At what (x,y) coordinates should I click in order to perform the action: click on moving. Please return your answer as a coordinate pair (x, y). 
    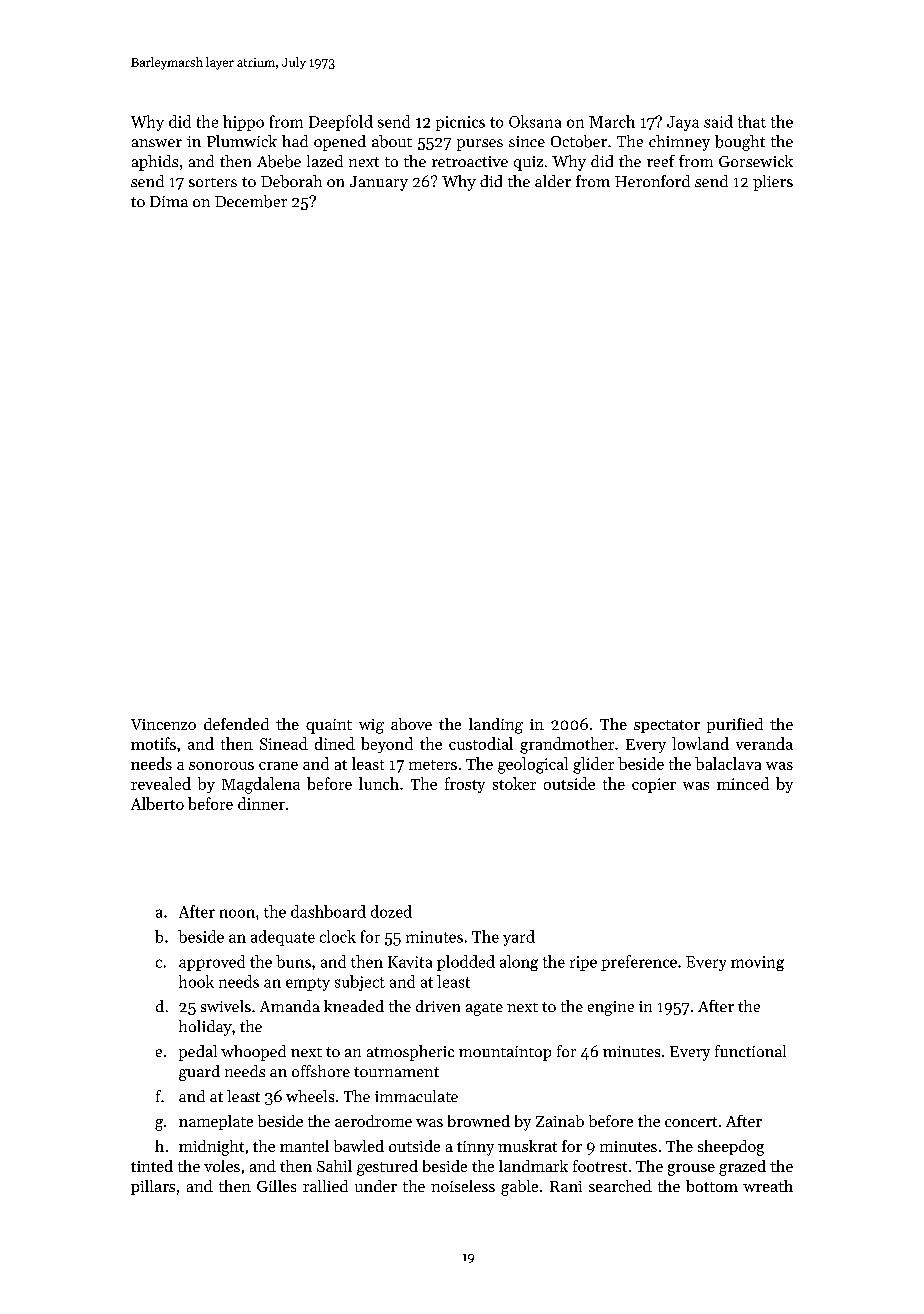
    Looking at the image, I should click on (757, 963).
